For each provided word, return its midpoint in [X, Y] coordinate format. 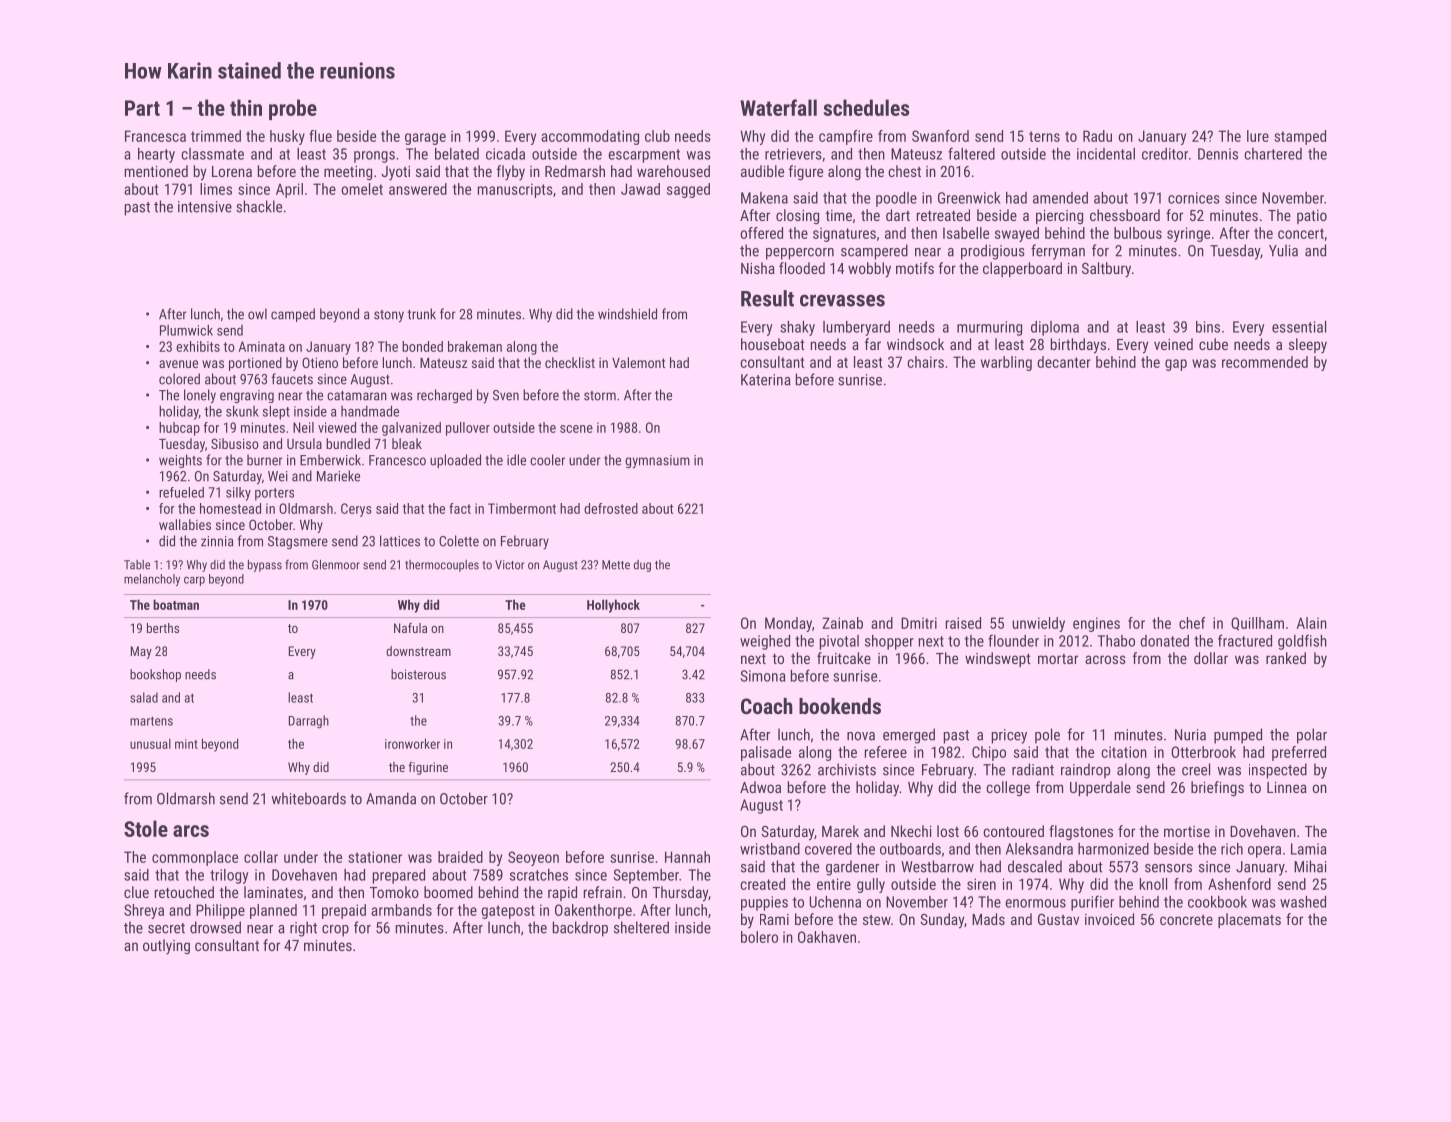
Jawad [640, 189]
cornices [1194, 198]
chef [1192, 623]
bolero [759, 937]
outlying [166, 947]
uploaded [455, 461]
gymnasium [657, 462]
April [289, 190]
